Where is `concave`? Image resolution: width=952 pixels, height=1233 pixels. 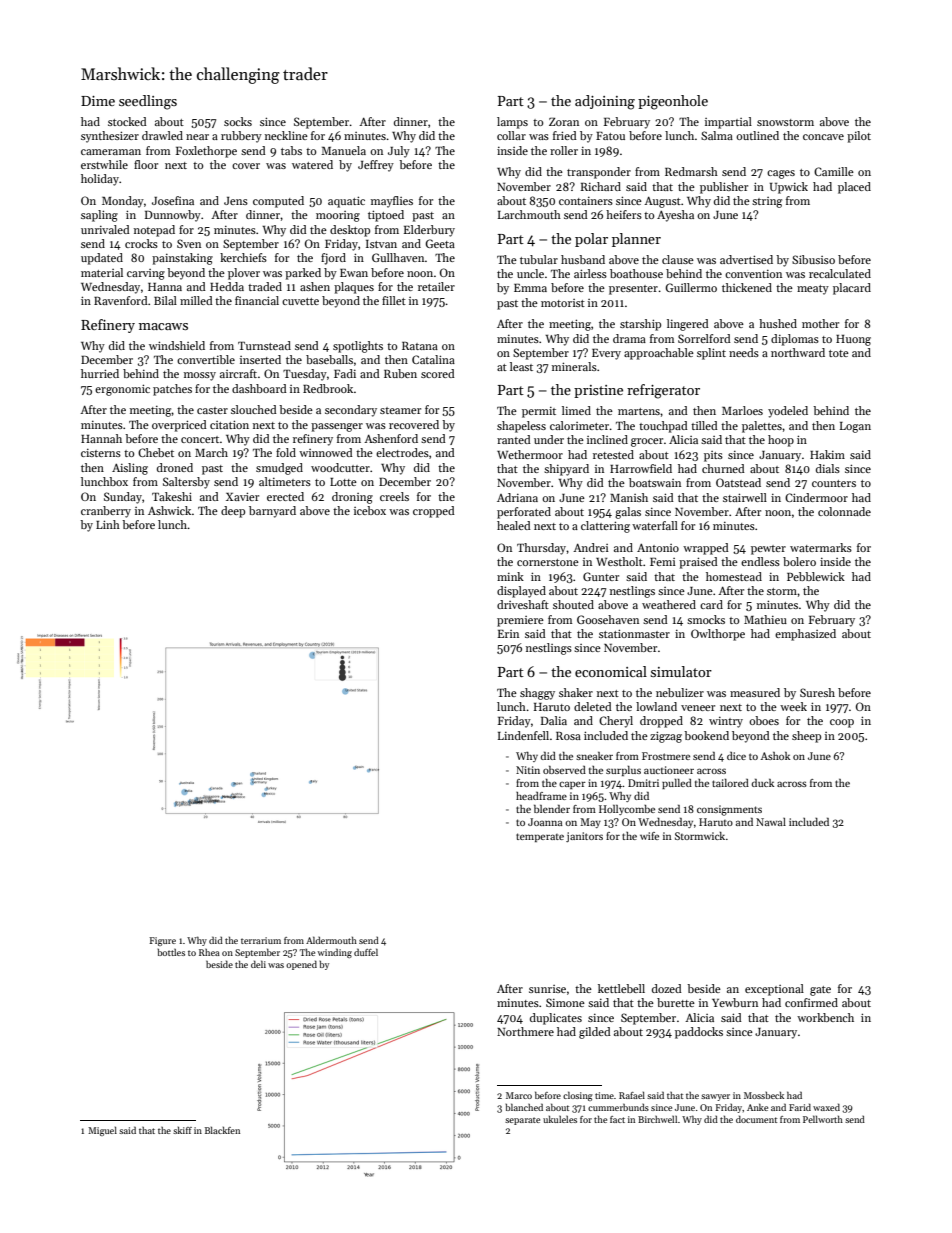 concave is located at coordinates (823, 137).
